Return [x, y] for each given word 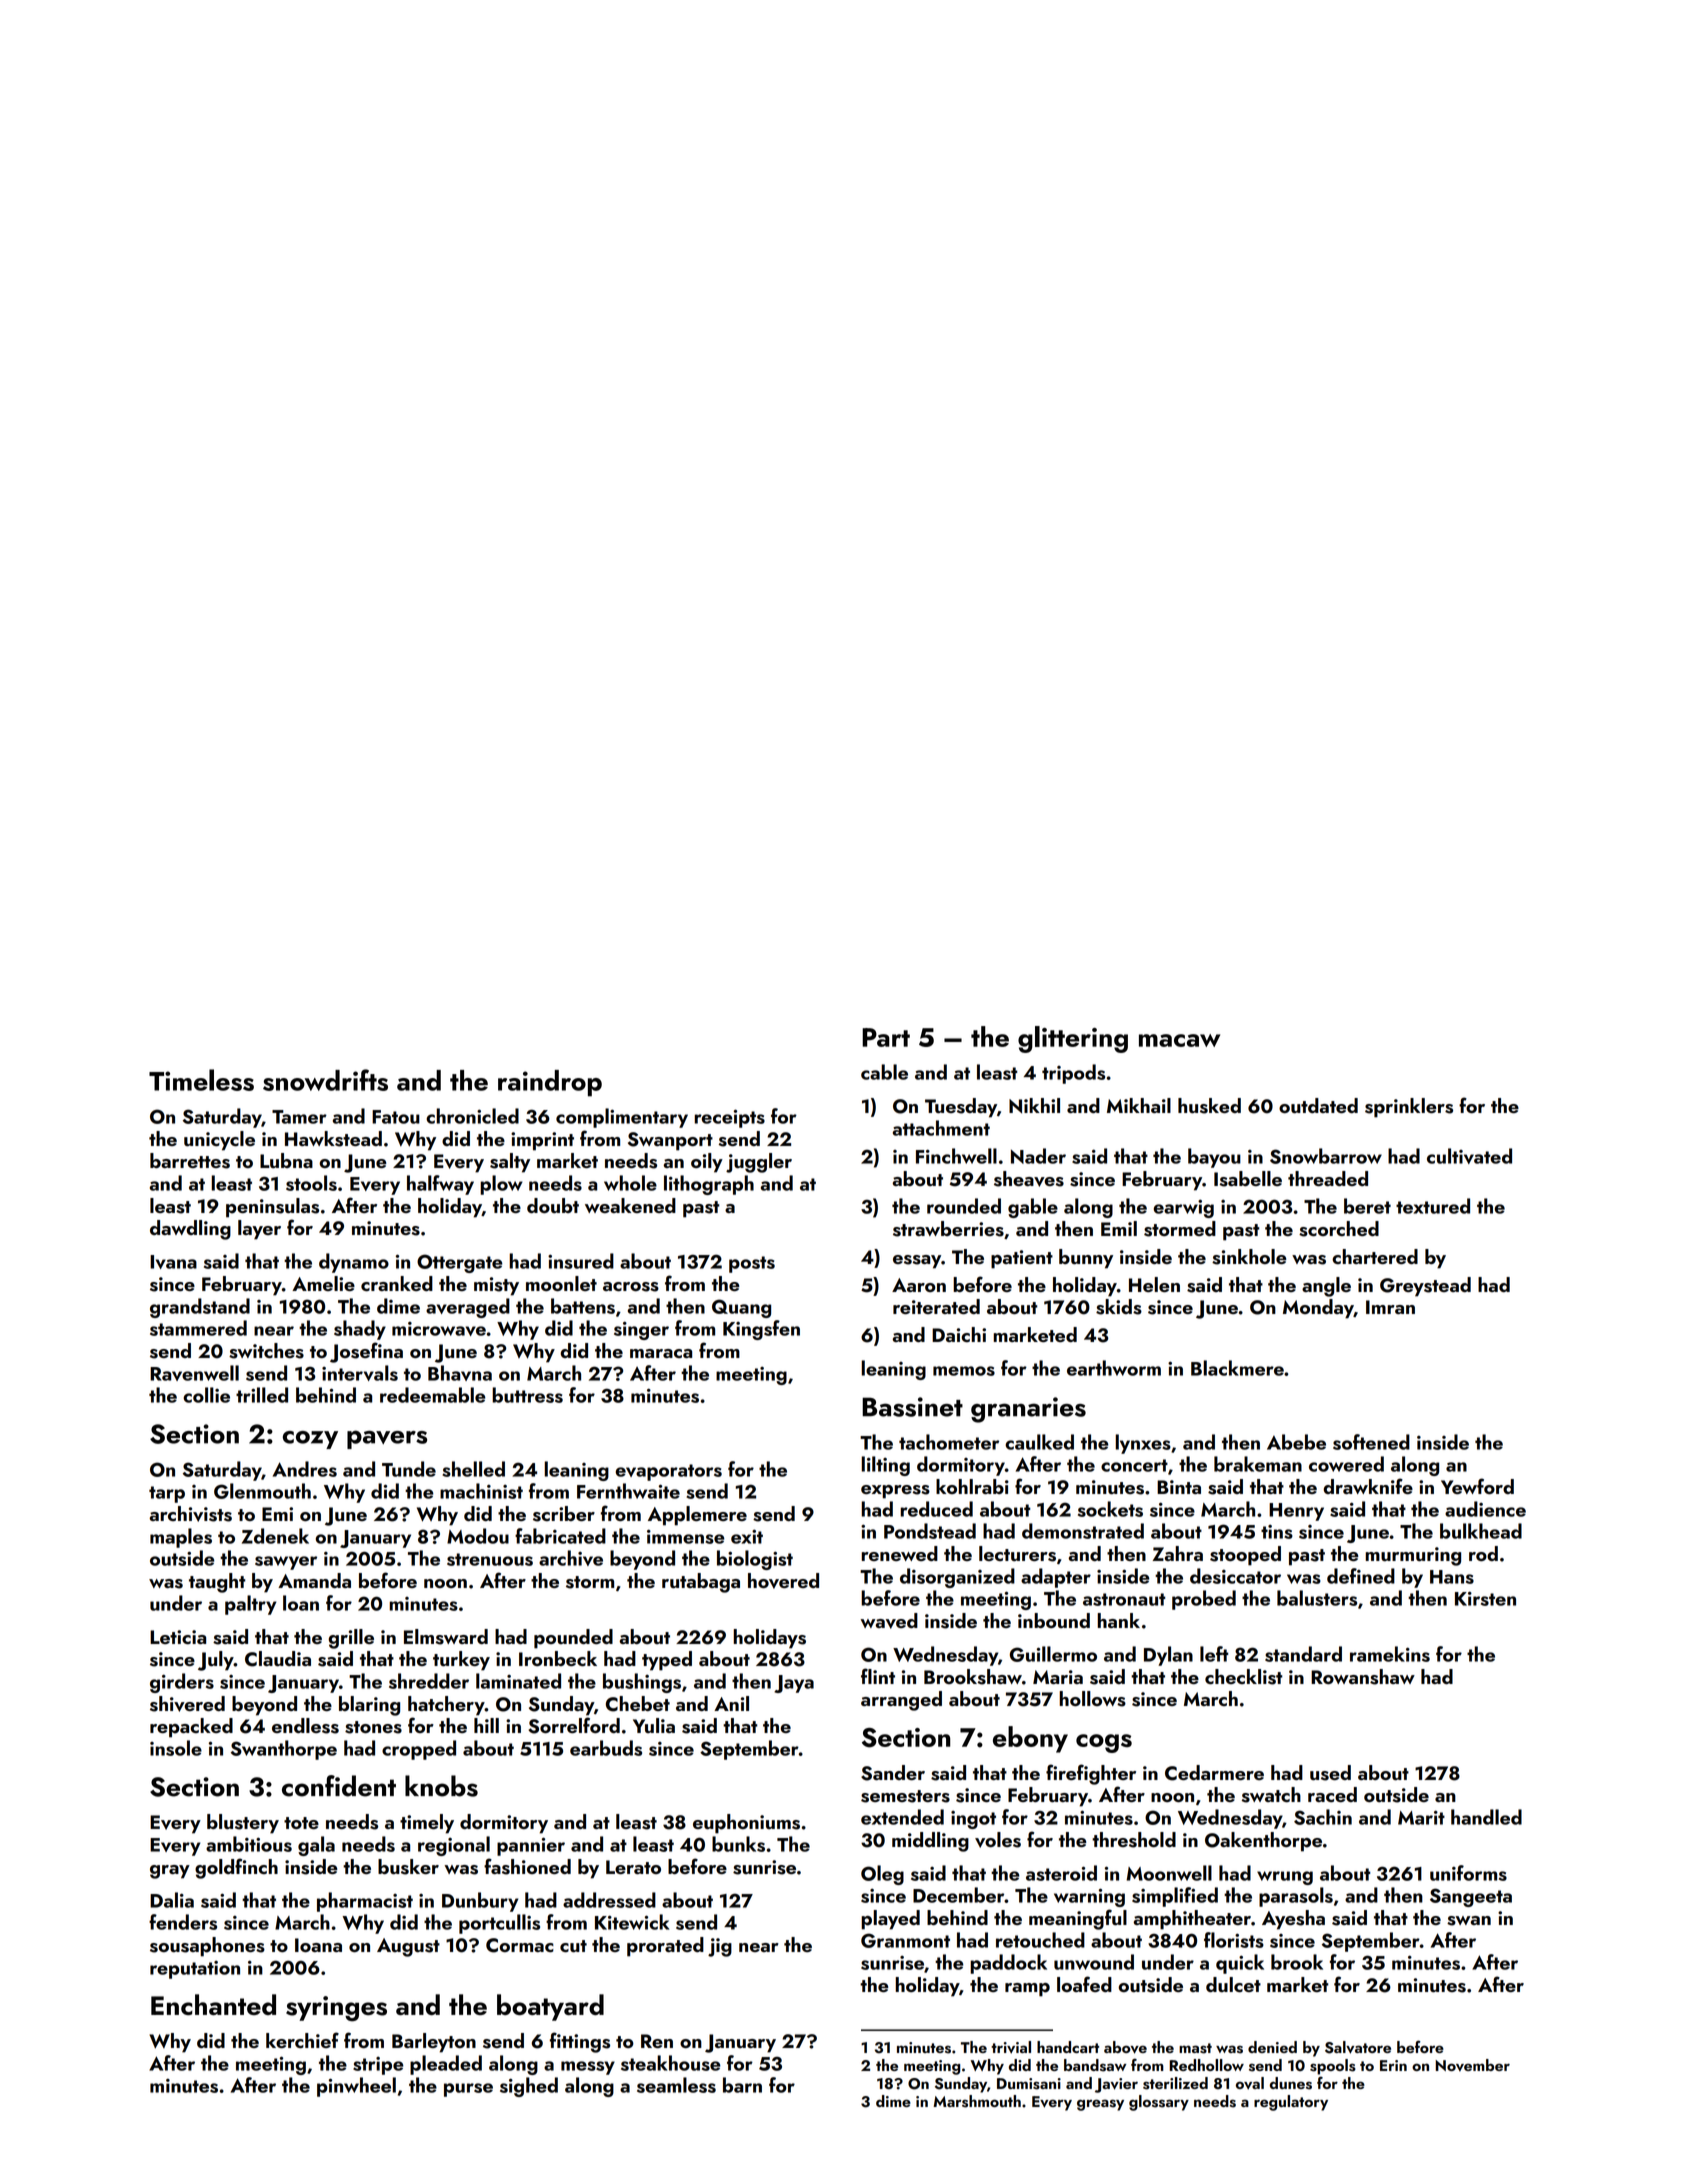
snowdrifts [325, 1080]
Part [886, 1037]
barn [742, 2085]
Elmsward [446, 1637]
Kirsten [1485, 1598]
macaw [1179, 1040]
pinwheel [356, 2087]
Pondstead [930, 1531]
